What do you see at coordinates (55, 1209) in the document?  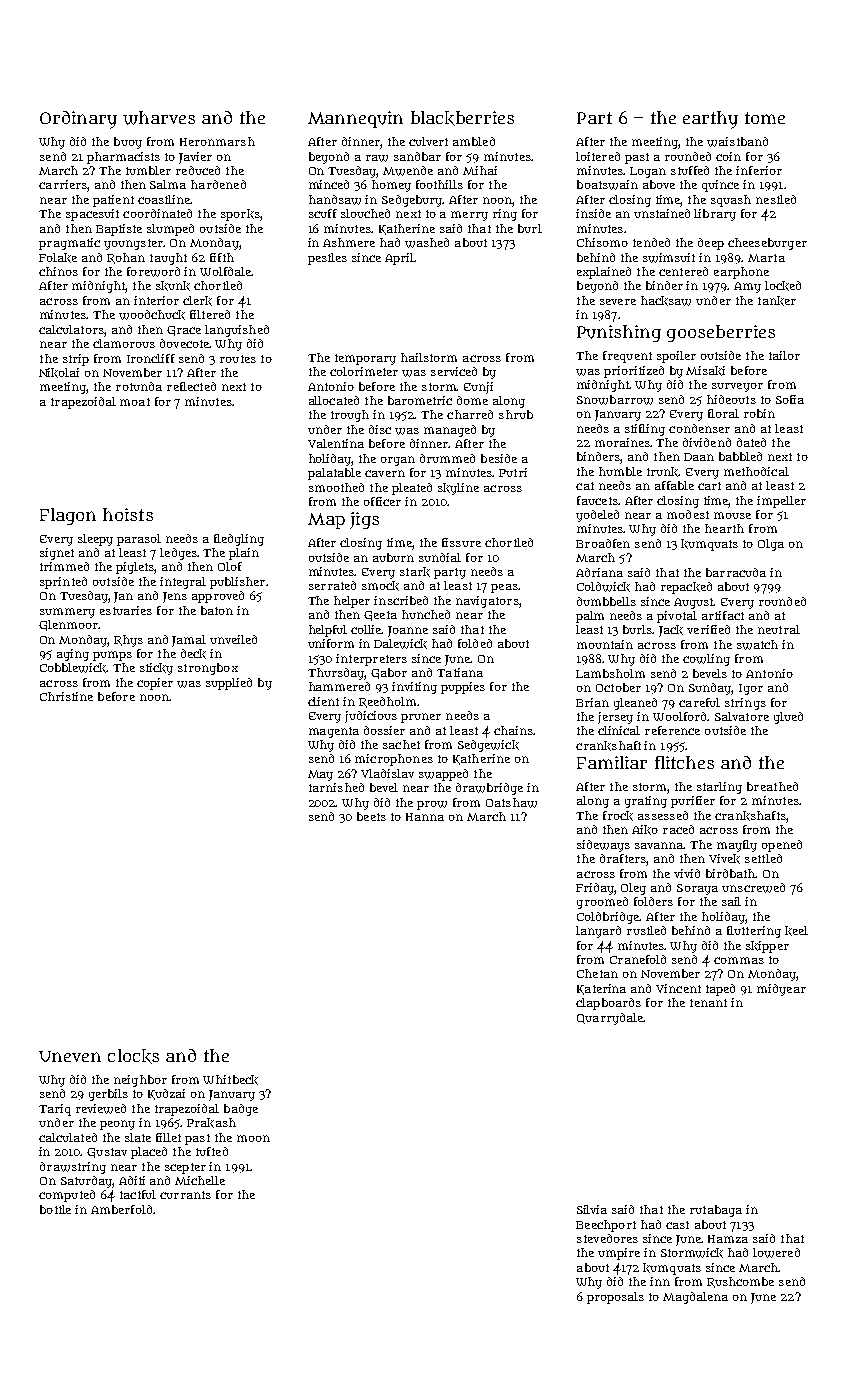 I see `bottle` at bounding box center [55, 1209].
